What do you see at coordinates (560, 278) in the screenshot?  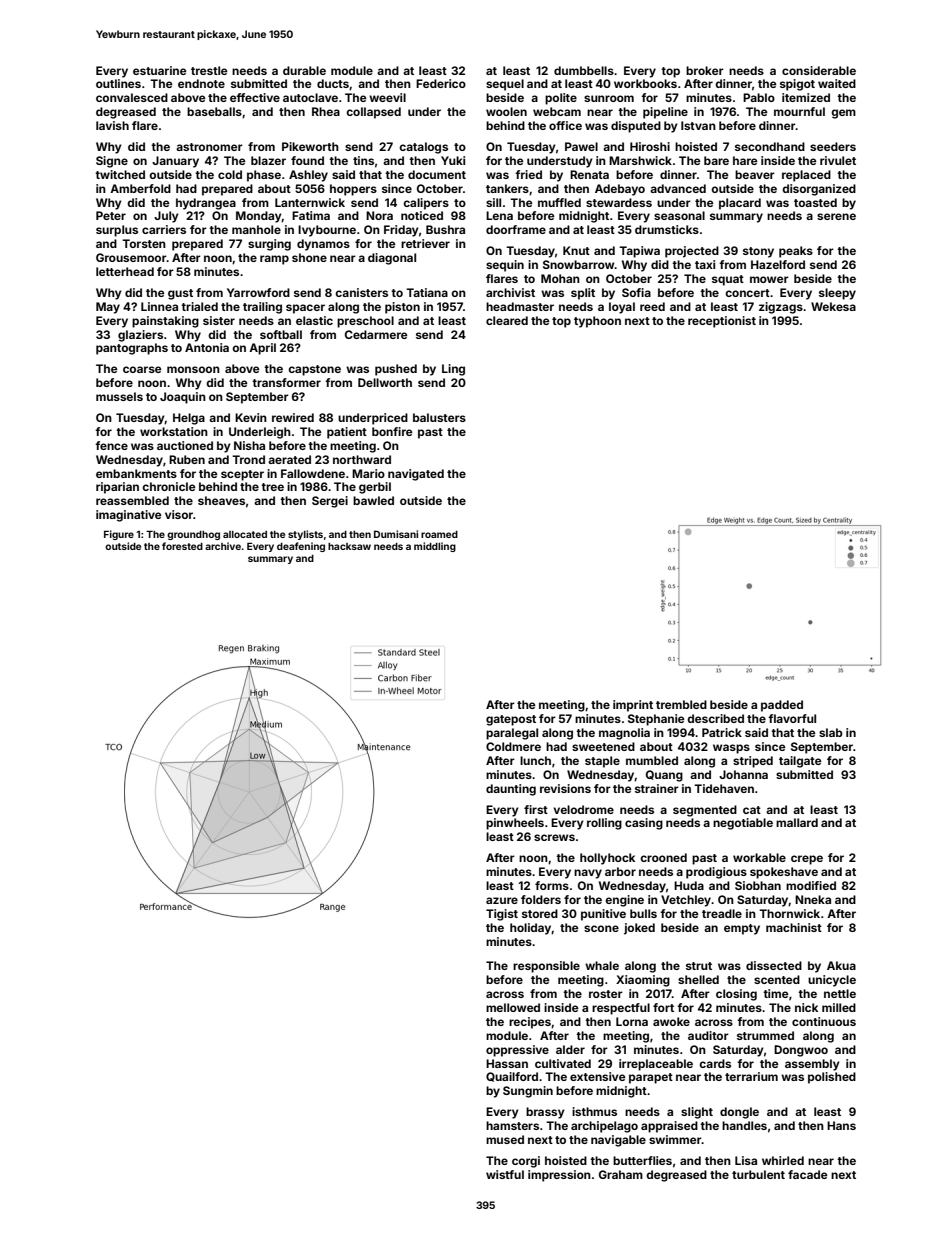 I see `Mohan` at bounding box center [560, 278].
